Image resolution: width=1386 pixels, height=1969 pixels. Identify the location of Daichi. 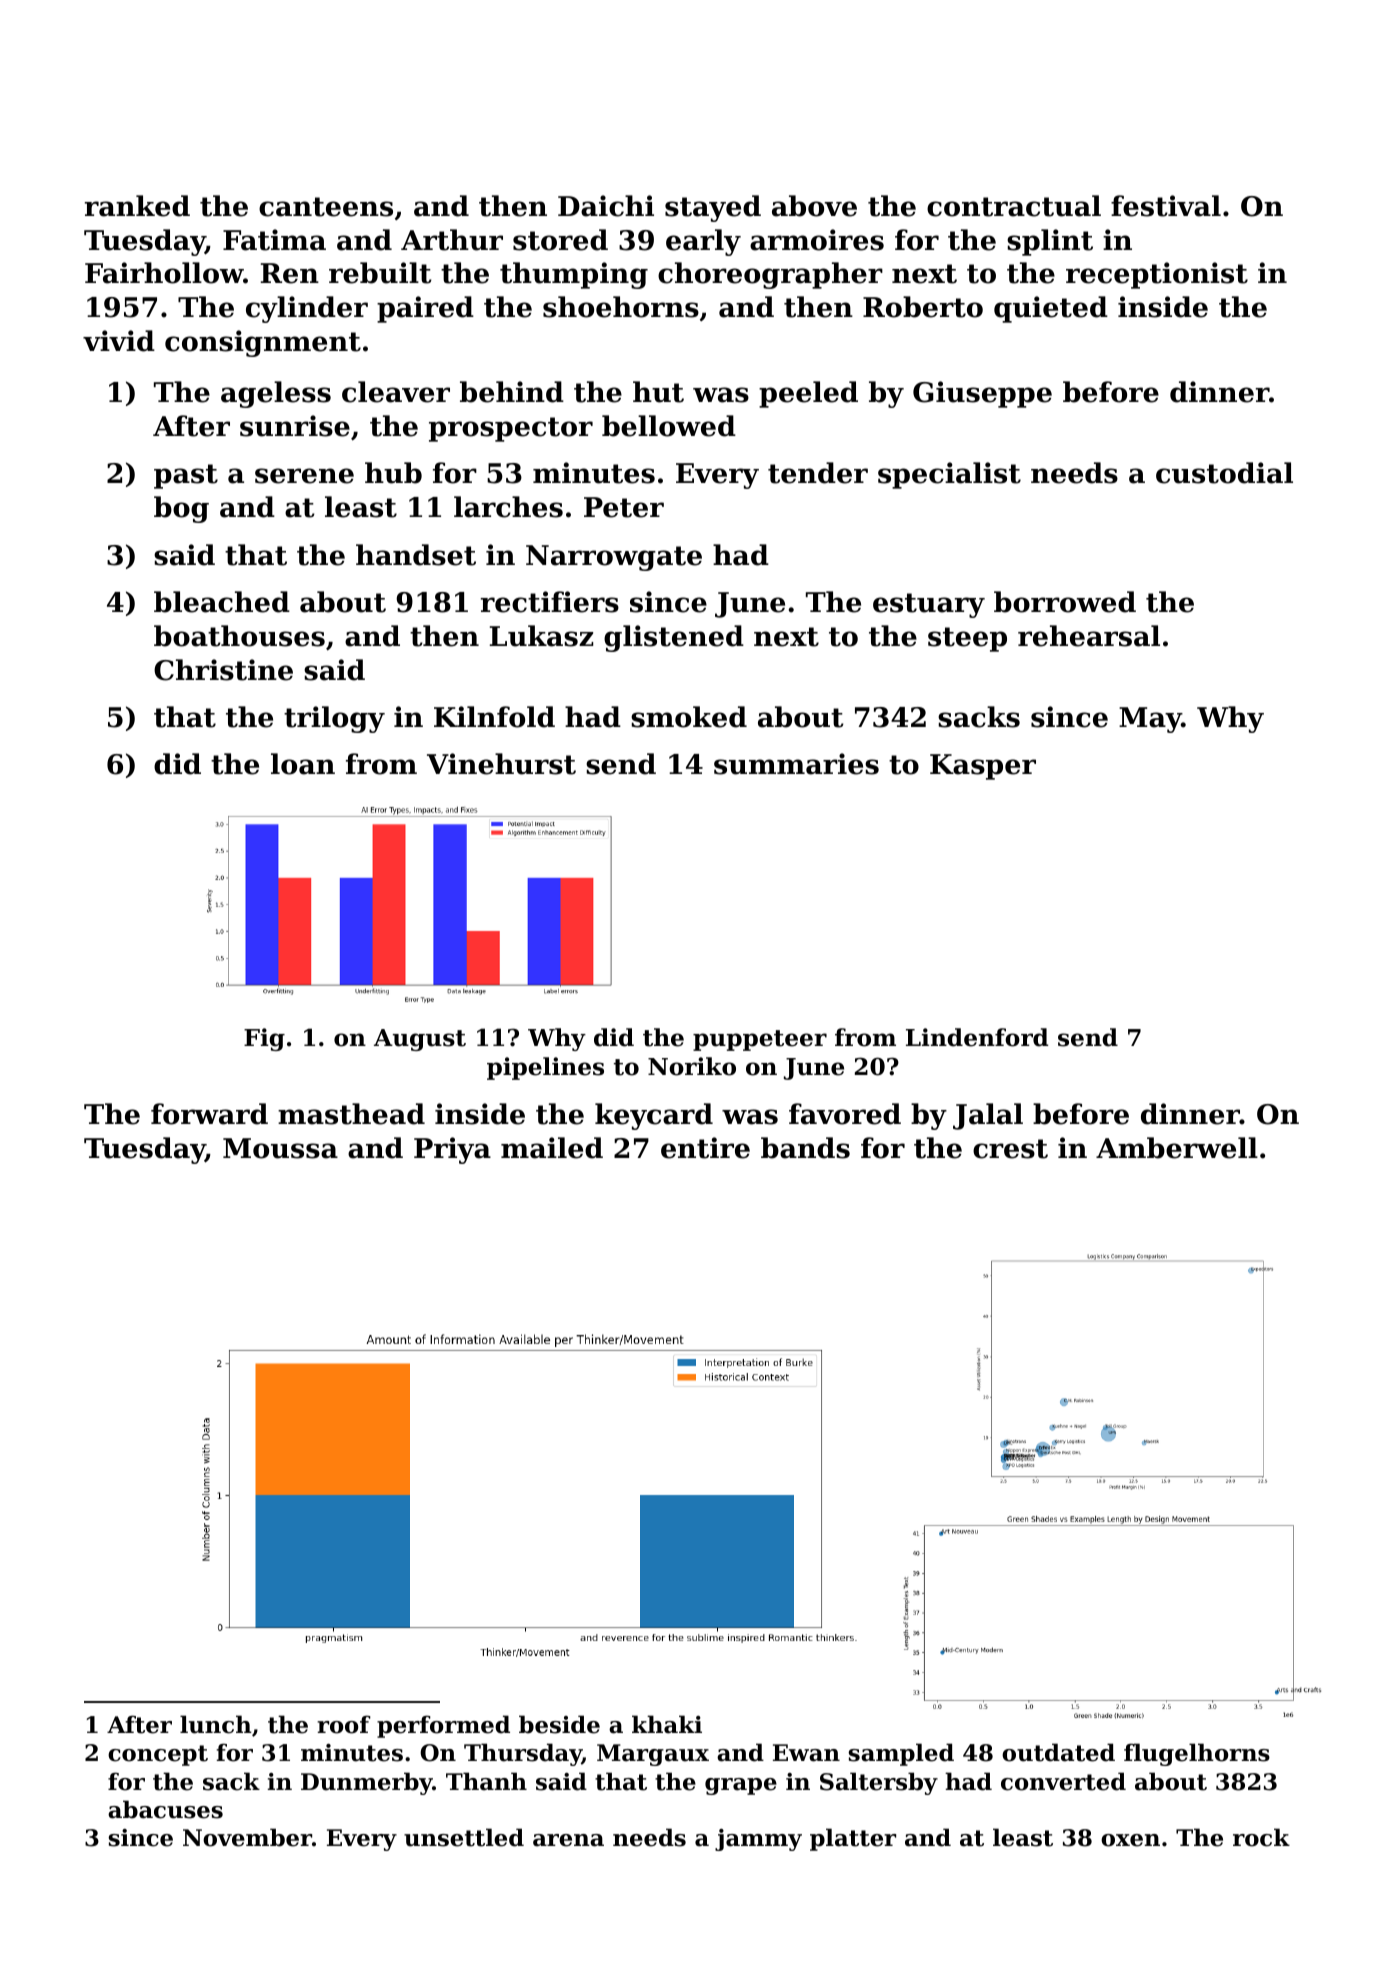
(606, 206).
